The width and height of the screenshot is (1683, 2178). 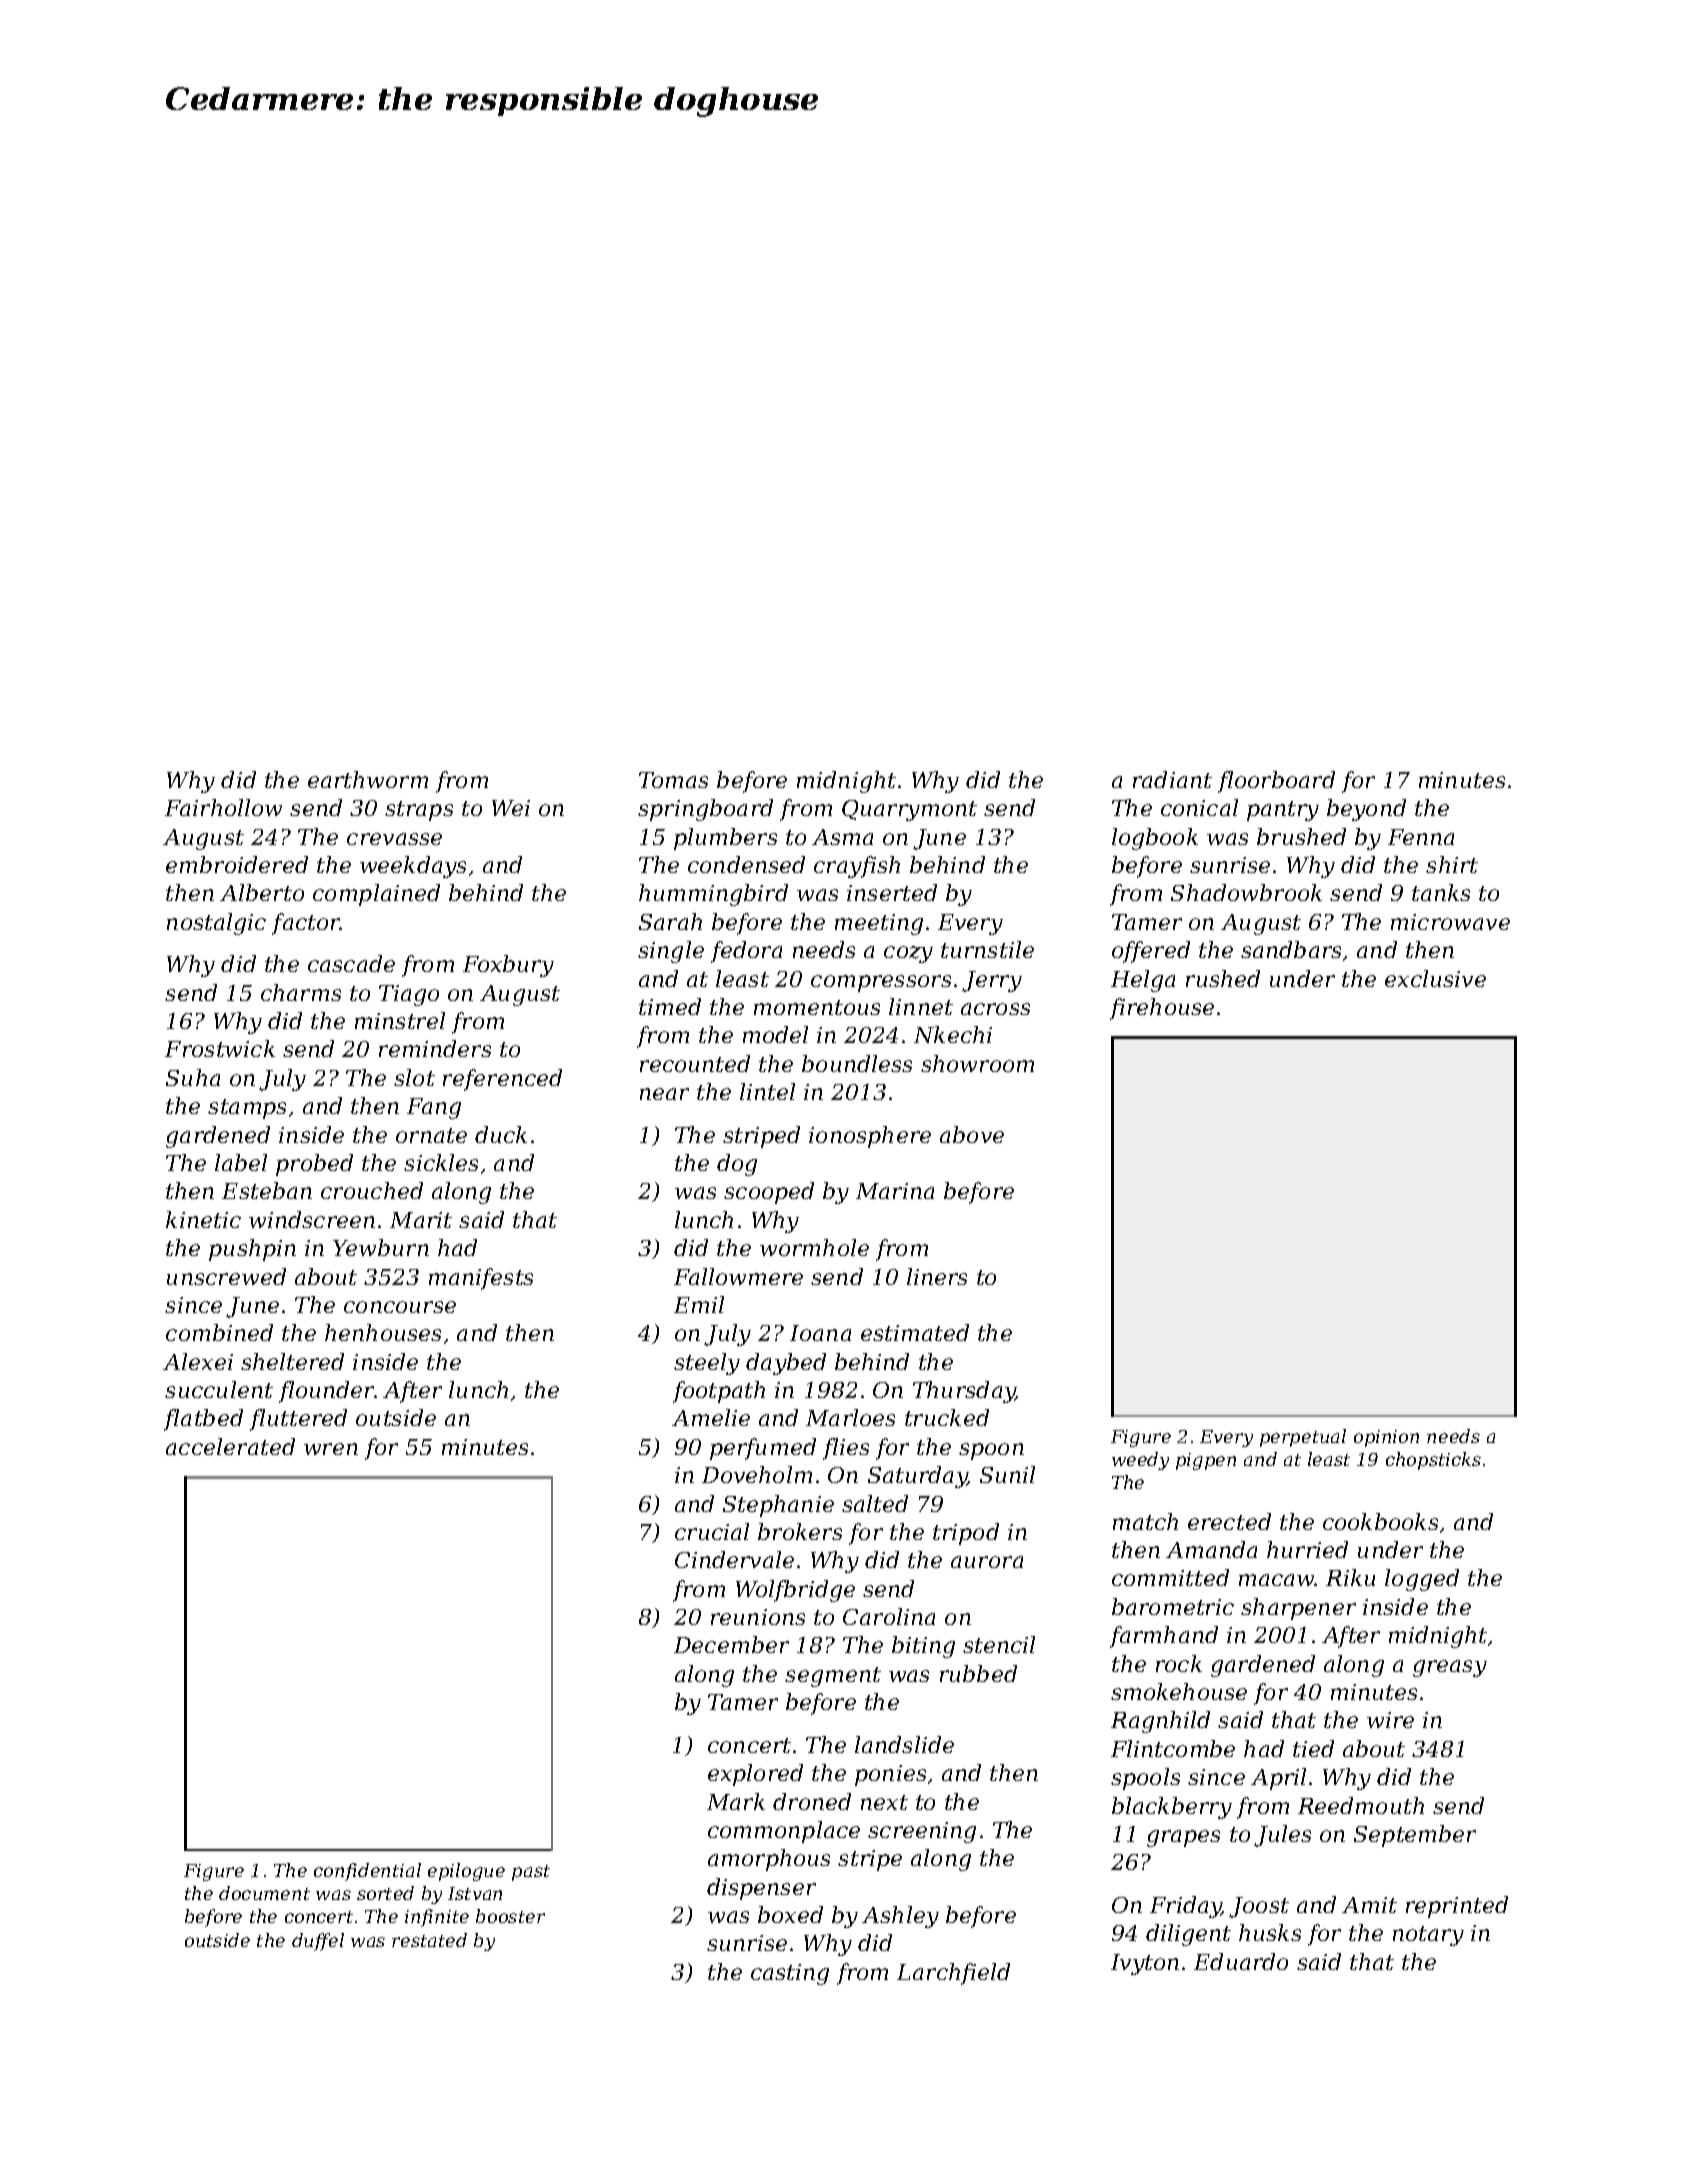 I want to click on chopsticks, so click(x=1433, y=1461).
